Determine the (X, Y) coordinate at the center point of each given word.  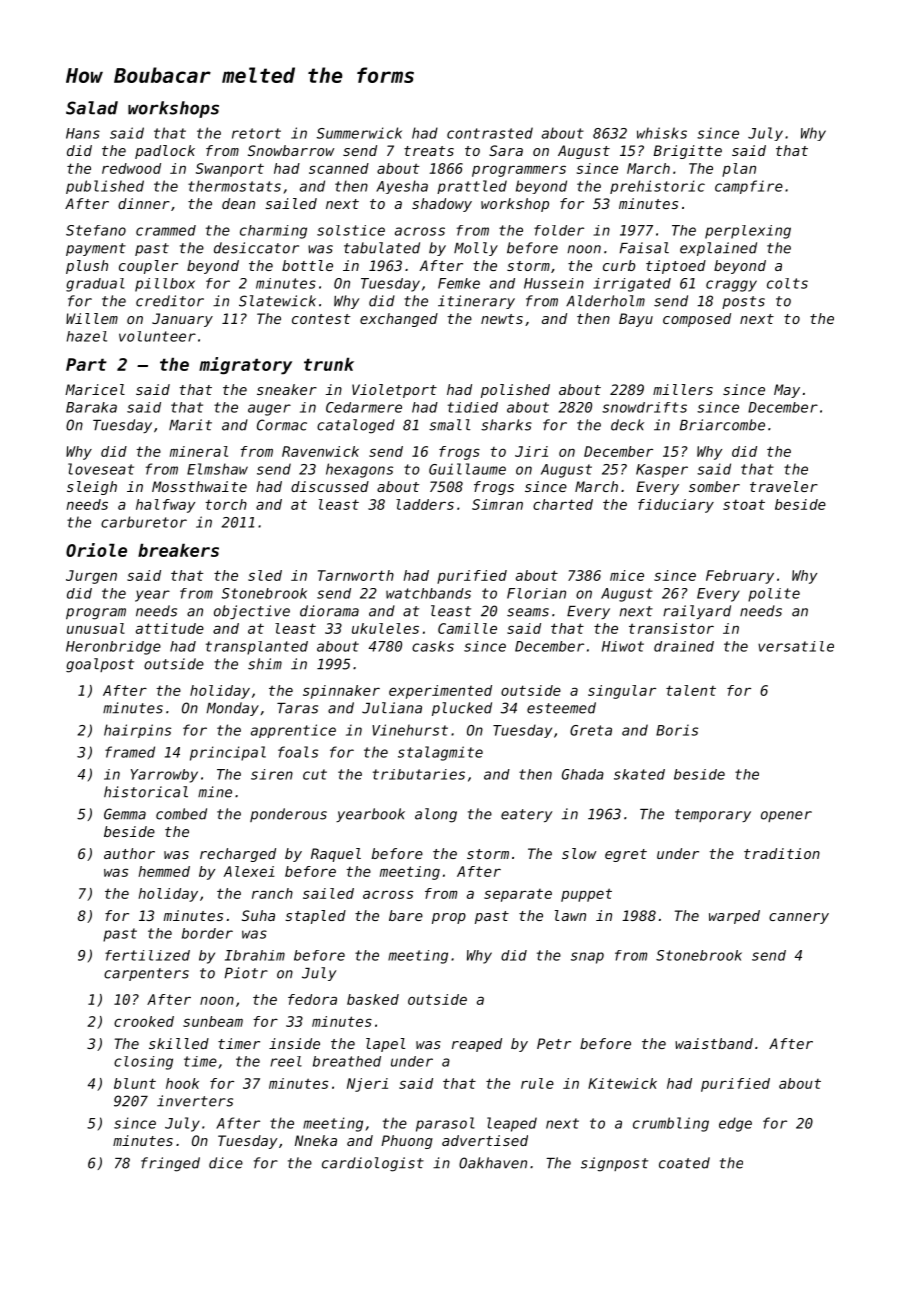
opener (786, 816)
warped (734, 917)
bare (406, 915)
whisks (662, 133)
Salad (92, 108)
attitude (170, 628)
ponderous (288, 815)
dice (226, 1163)
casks (433, 646)
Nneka (316, 1140)
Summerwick (359, 133)
